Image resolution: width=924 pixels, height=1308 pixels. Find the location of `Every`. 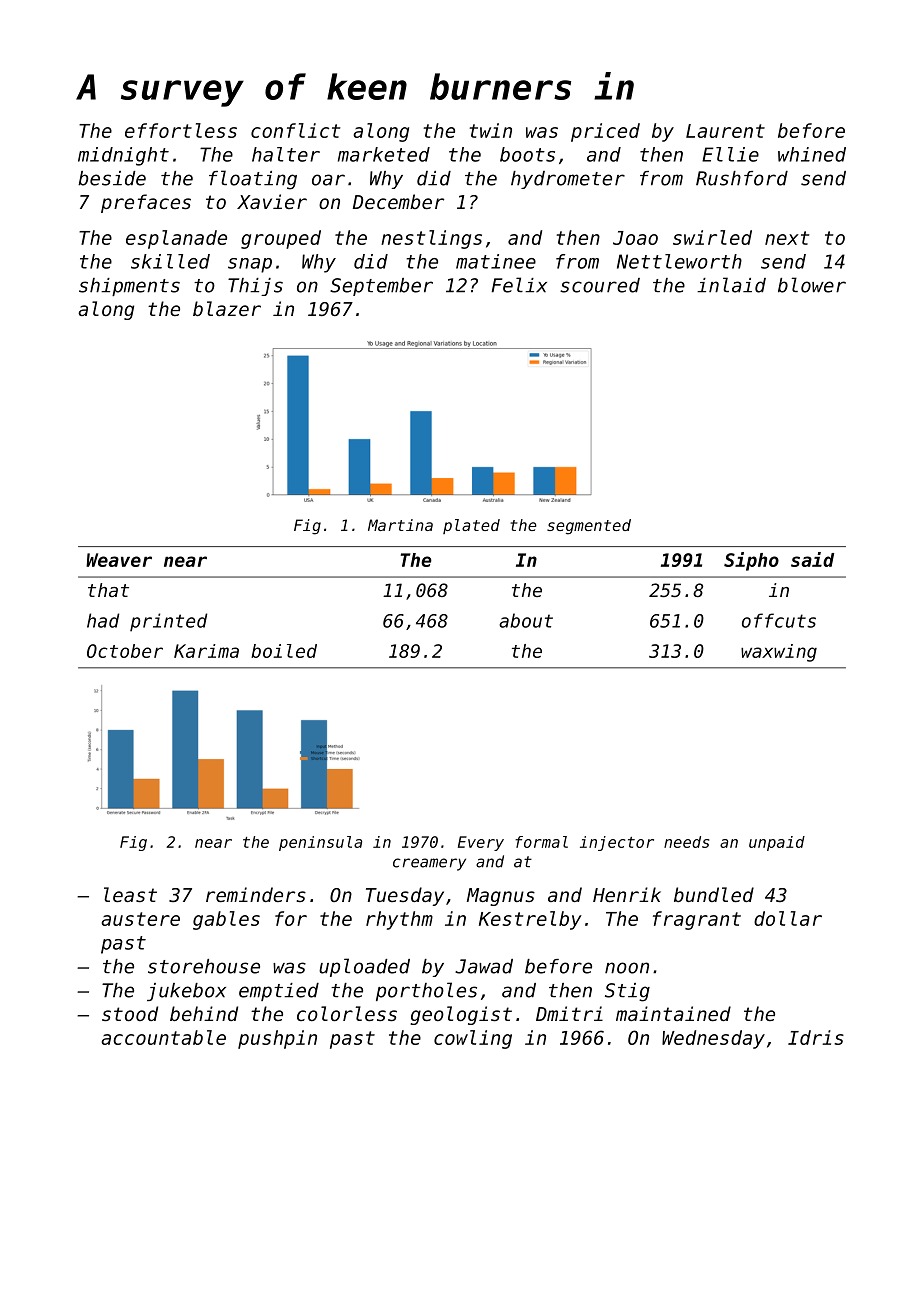

Every is located at coordinates (481, 843).
